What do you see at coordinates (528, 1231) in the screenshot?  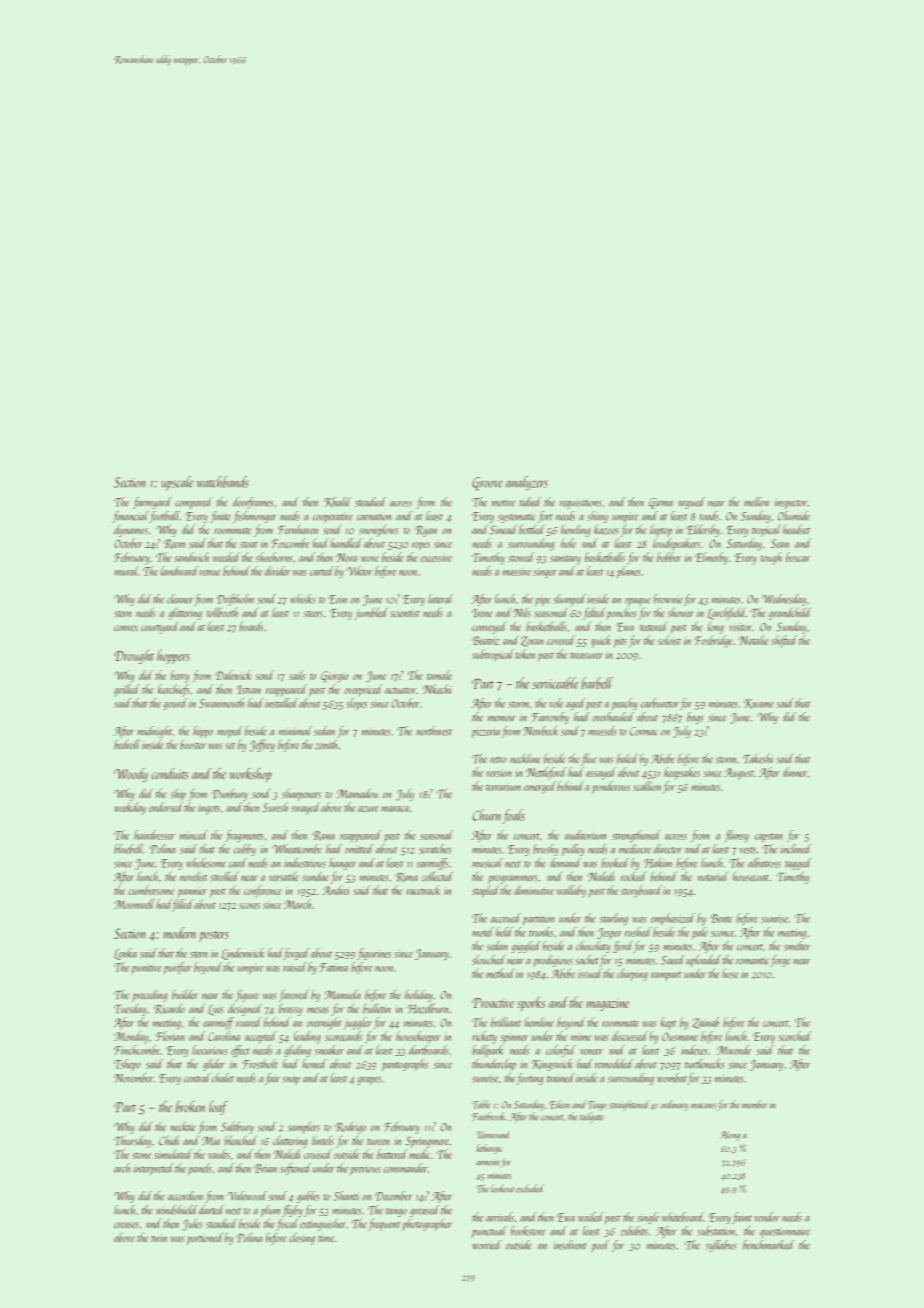 I see `bookstore` at bounding box center [528, 1231].
